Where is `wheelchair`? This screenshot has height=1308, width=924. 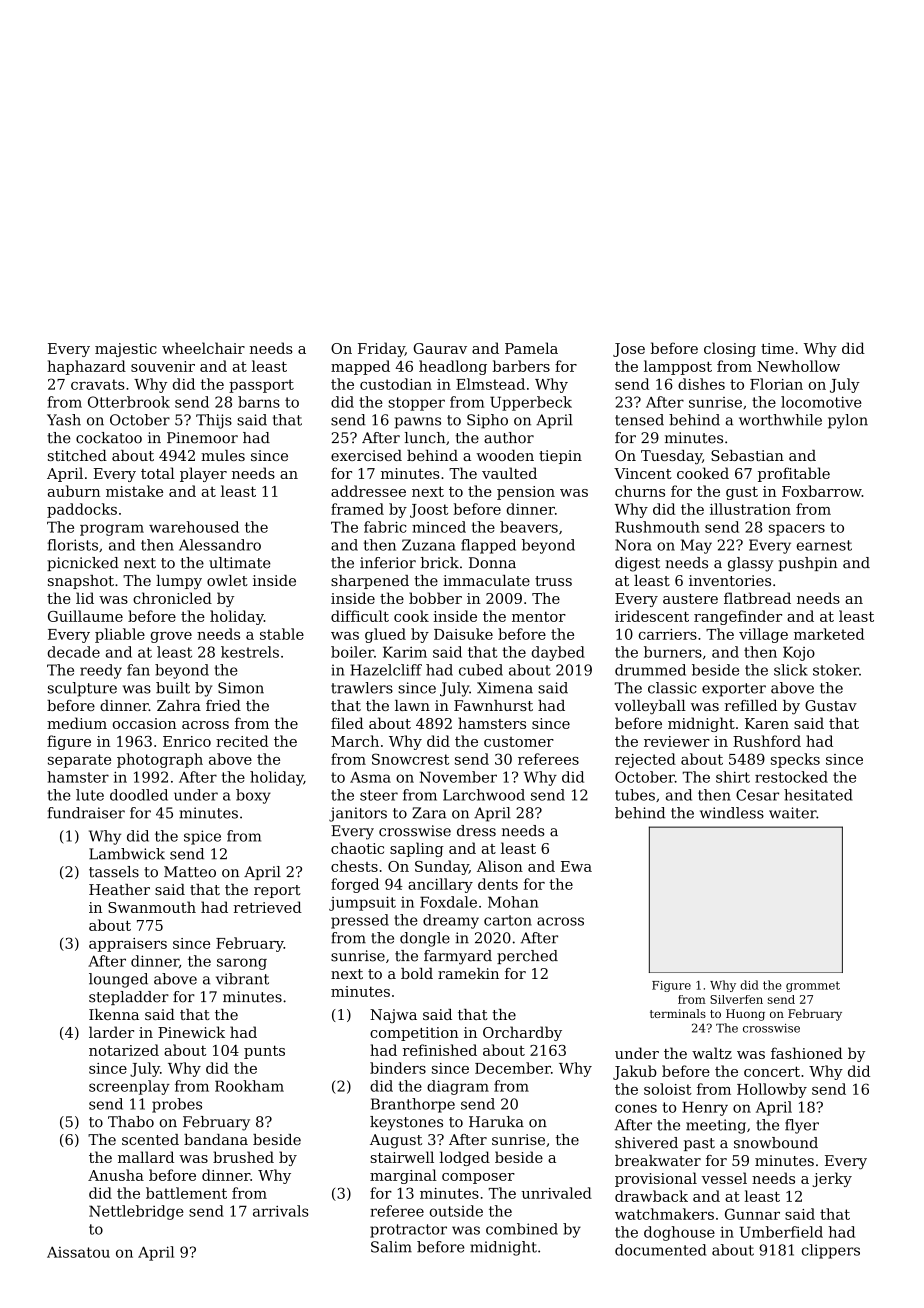 wheelchair is located at coordinates (203, 348).
